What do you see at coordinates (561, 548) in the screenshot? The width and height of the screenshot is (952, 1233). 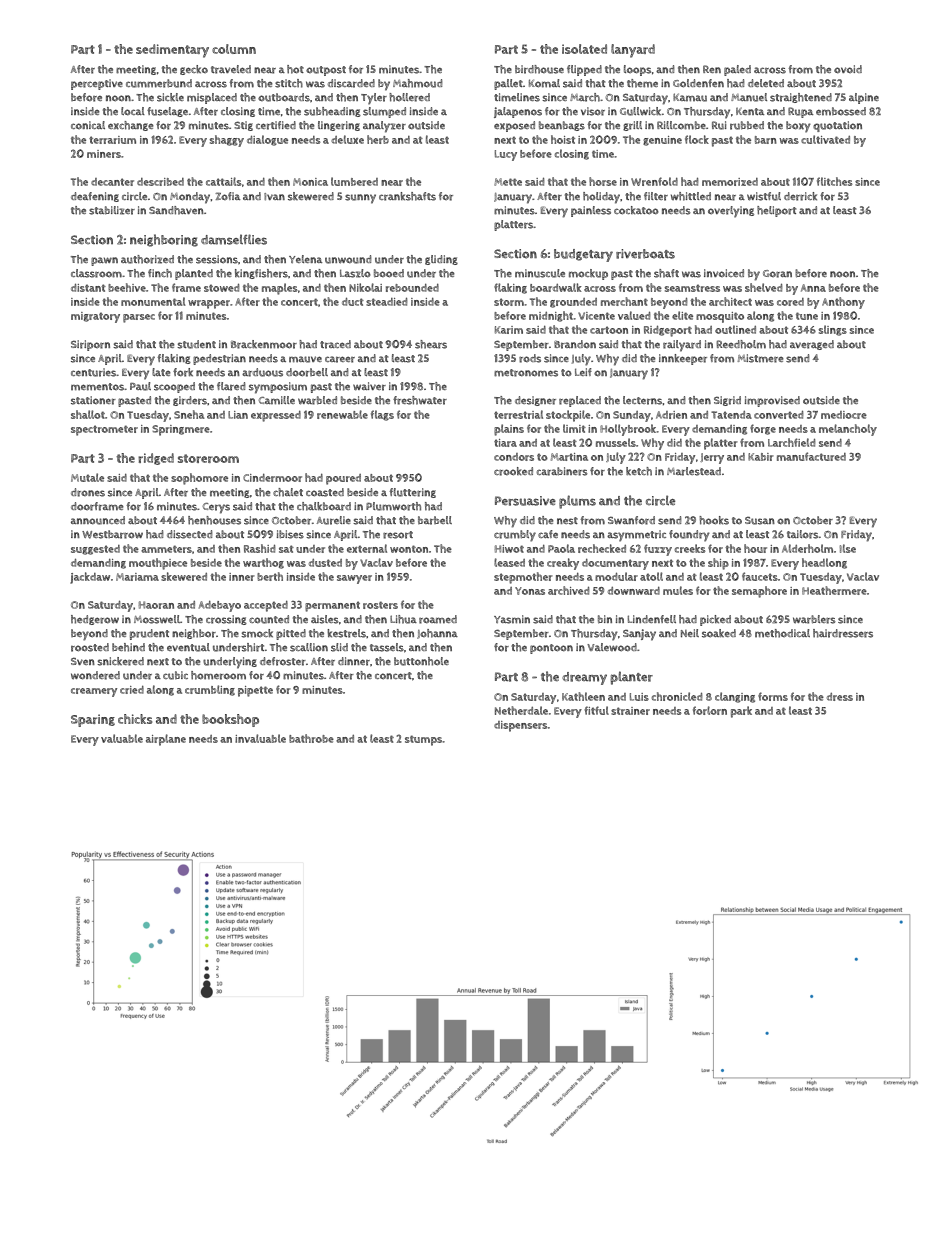 I see `Paola` at bounding box center [561, 548].
